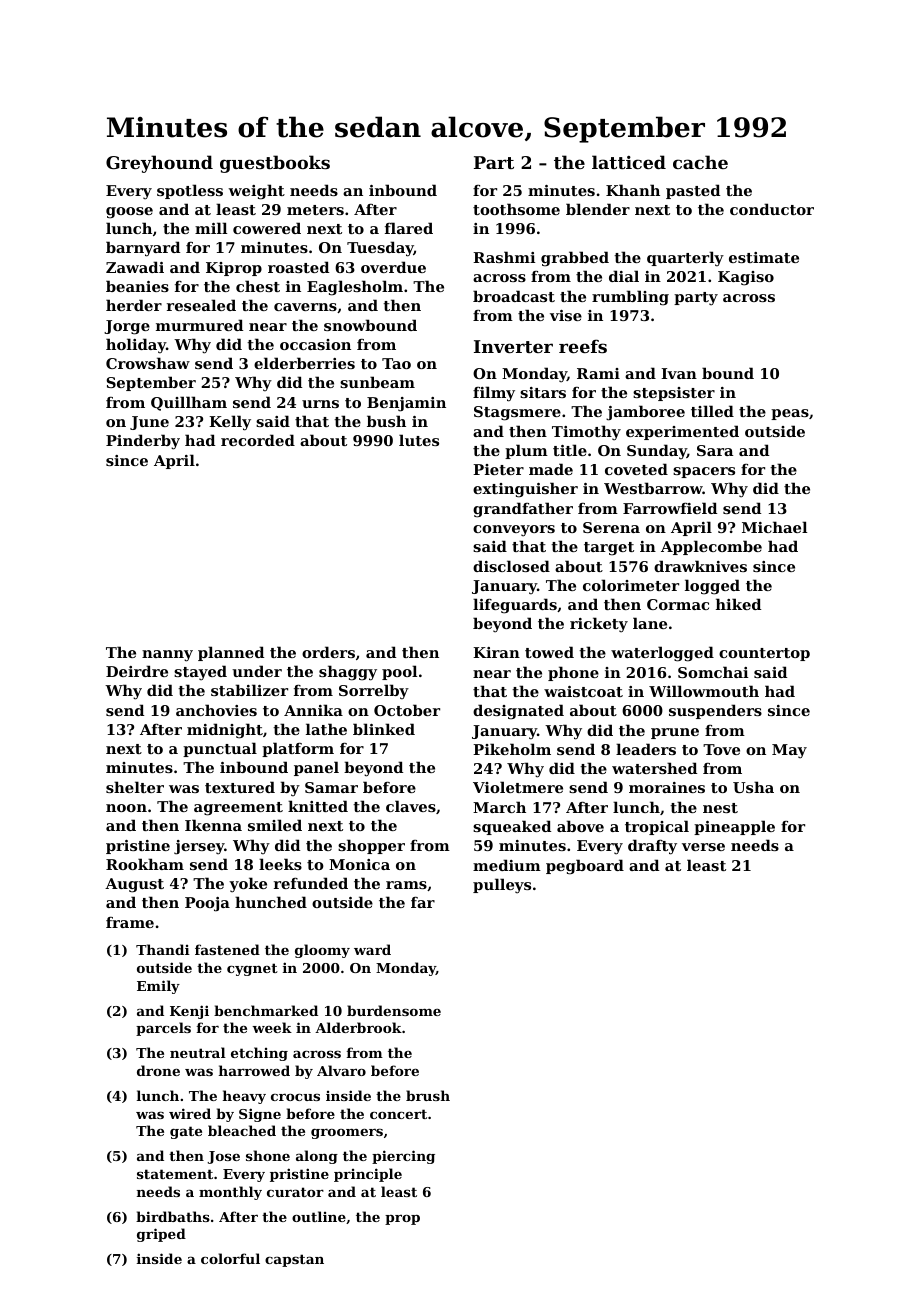 This screenshot has height=1314, width=924. What do you see at coordinates (734, 827) in the screenshot?
I see `pineapple` at bounding box center [734, 827].
